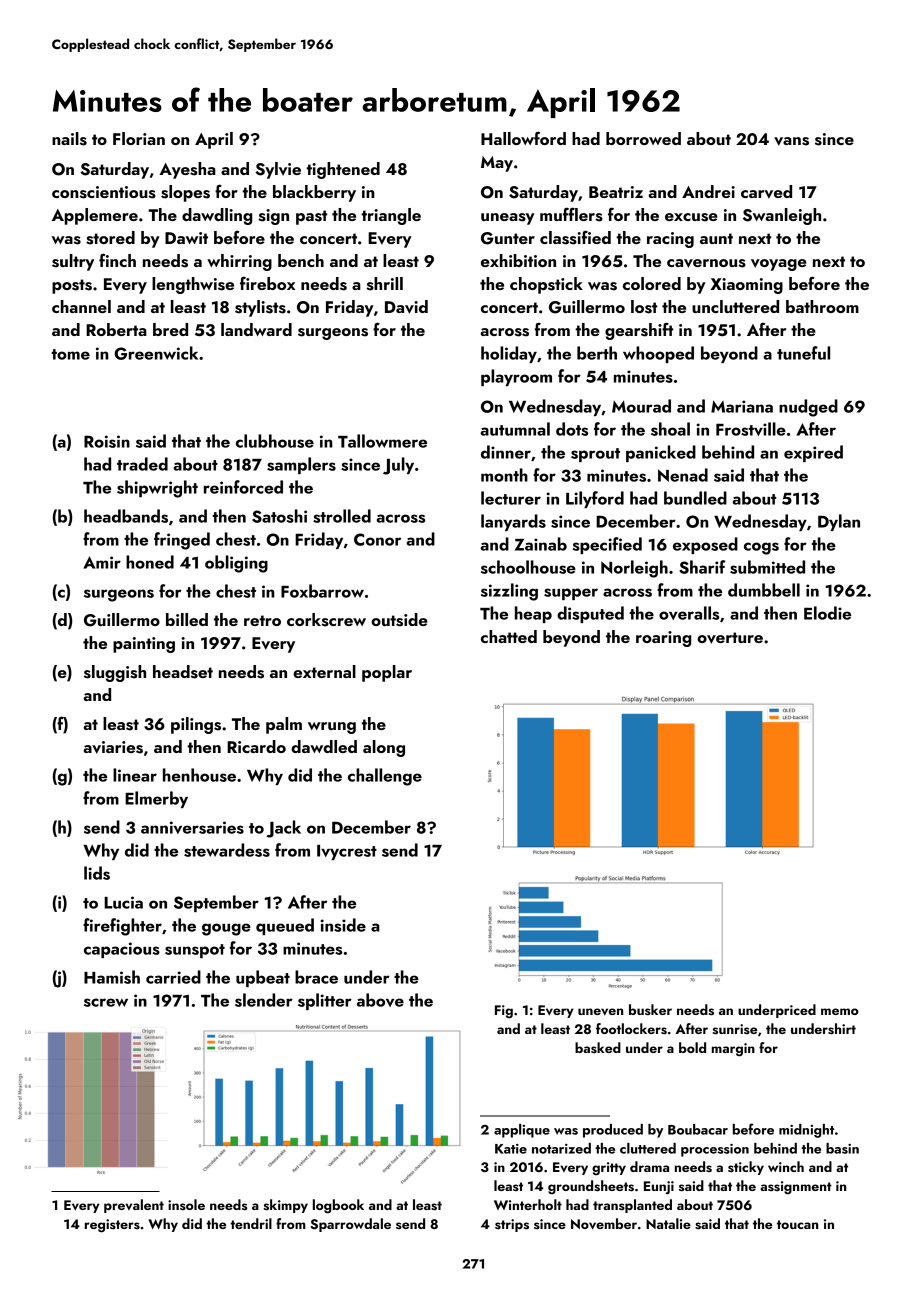 The width and height of the page is (924, 1308). What do you see at coordinates (156, 353) in the page?
I see `Greenwick` at bounding box center [156, 353].
